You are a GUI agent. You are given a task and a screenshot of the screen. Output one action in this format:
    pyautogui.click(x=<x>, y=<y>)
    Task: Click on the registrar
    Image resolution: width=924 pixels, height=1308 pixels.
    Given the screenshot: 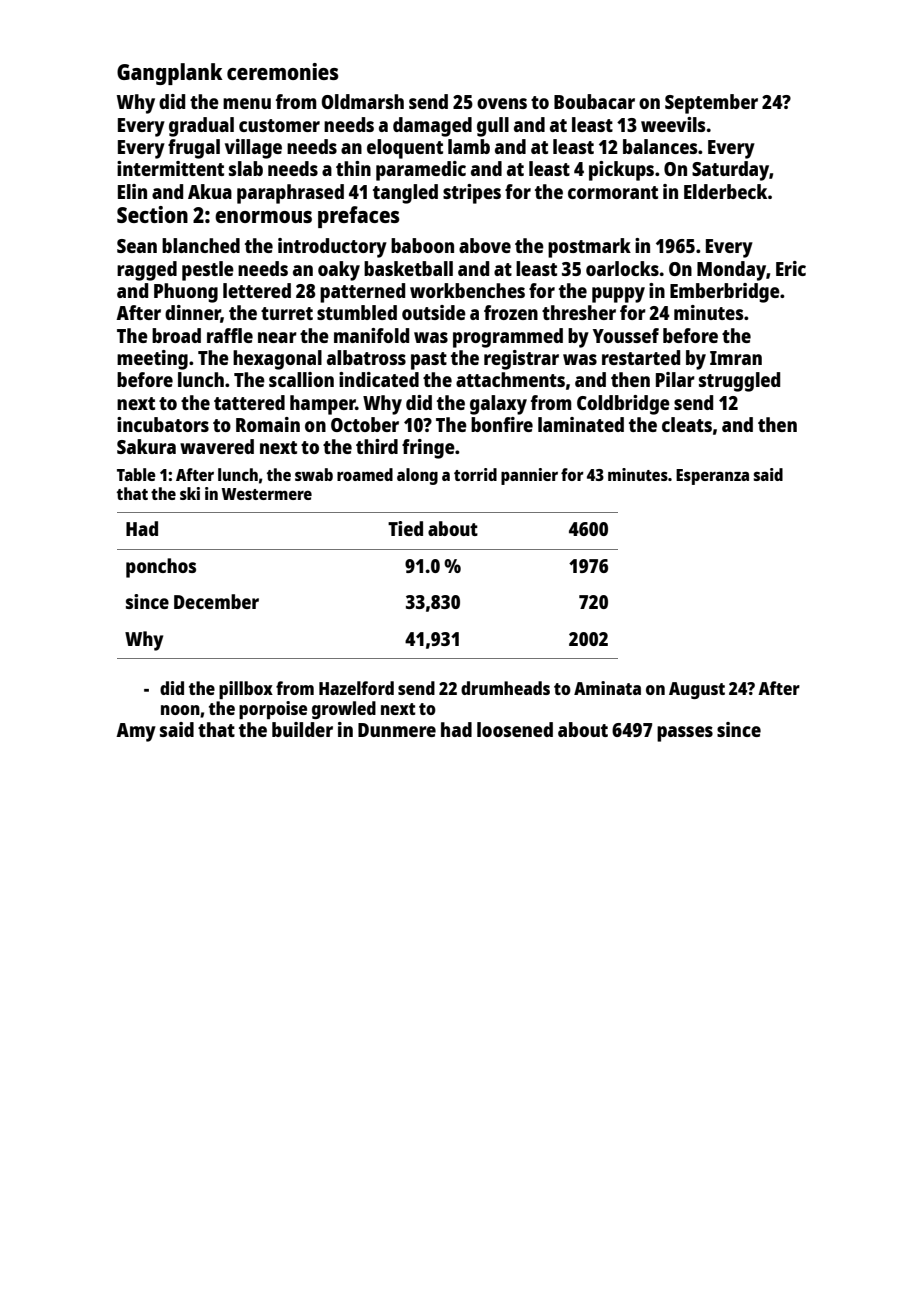 What is the action you would take?
    pyautogui.click(x=521, y=360)
